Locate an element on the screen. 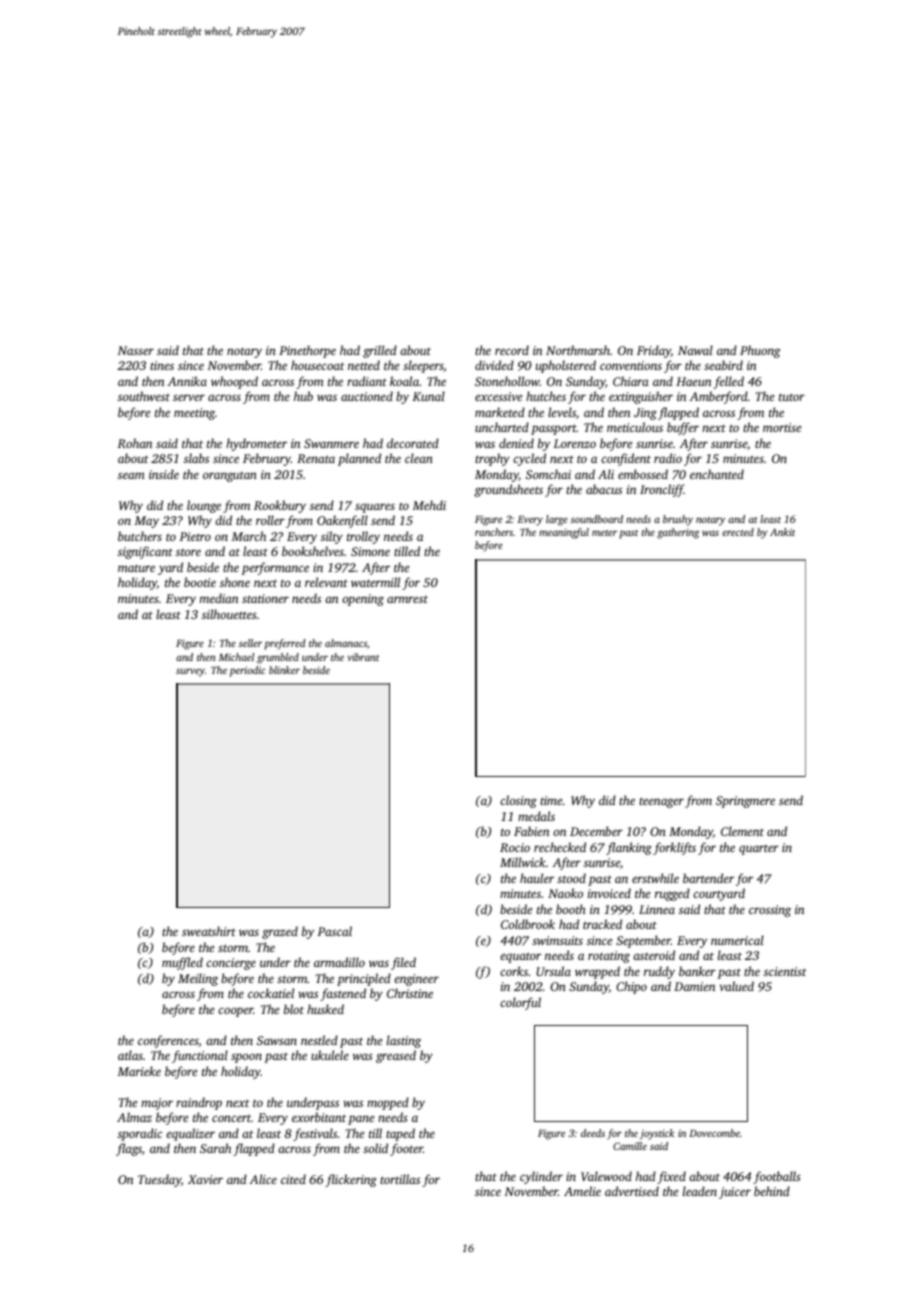 This screenshot has height=1308, width=924. divided is located at coordinates (494, 365).
